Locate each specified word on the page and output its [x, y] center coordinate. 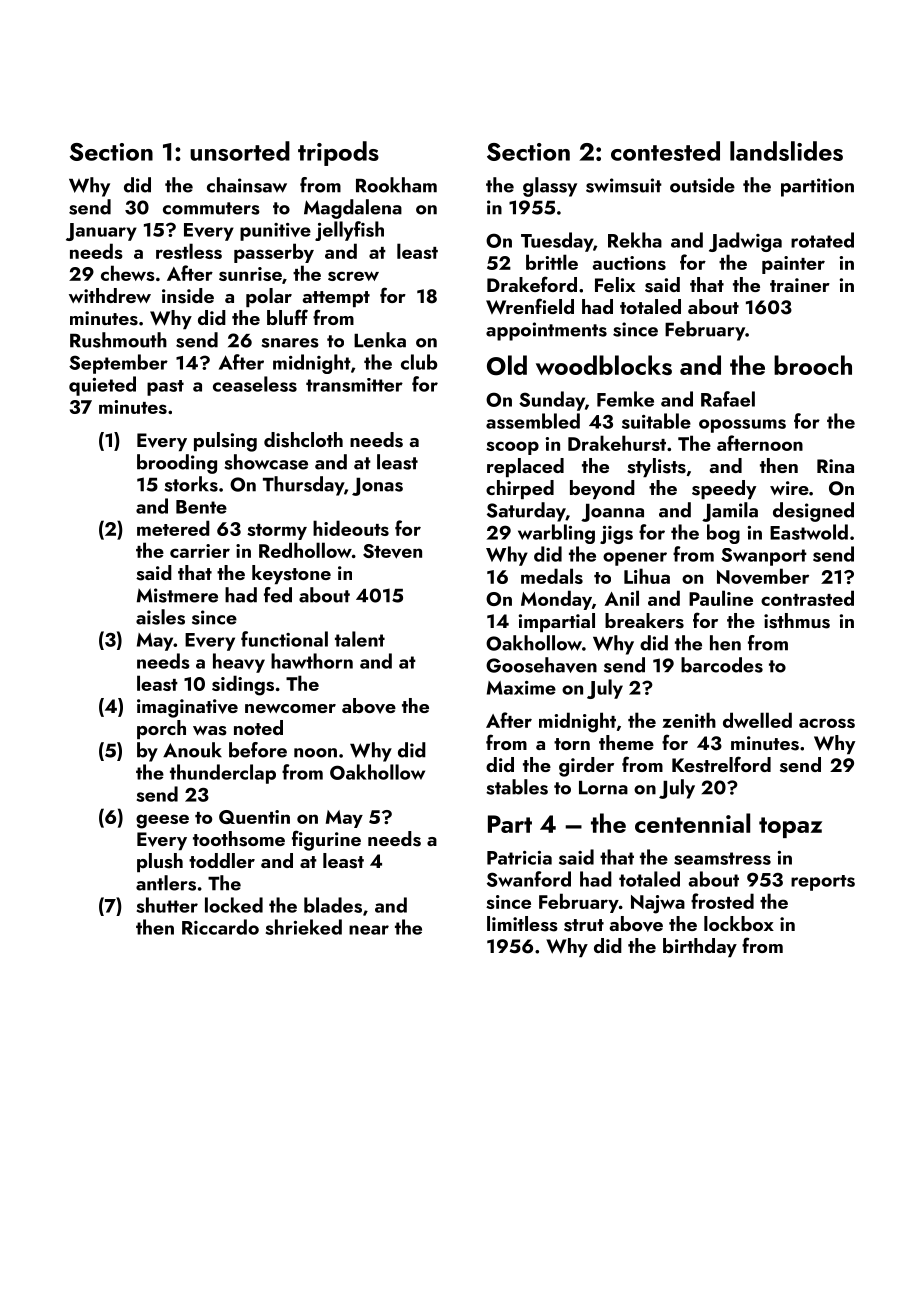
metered [173, 528]
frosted [722, 901]
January [101, 232]
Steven [392, 551]
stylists [656, 467]
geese [162, 821]
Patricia [519, 858]
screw [353, 276]
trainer [800, 285]
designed [813, 512]
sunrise [250, 274]
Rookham [396, 185]
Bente [201, 507]
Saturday [526, 512]
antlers [166, 883]
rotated [822, 240]
